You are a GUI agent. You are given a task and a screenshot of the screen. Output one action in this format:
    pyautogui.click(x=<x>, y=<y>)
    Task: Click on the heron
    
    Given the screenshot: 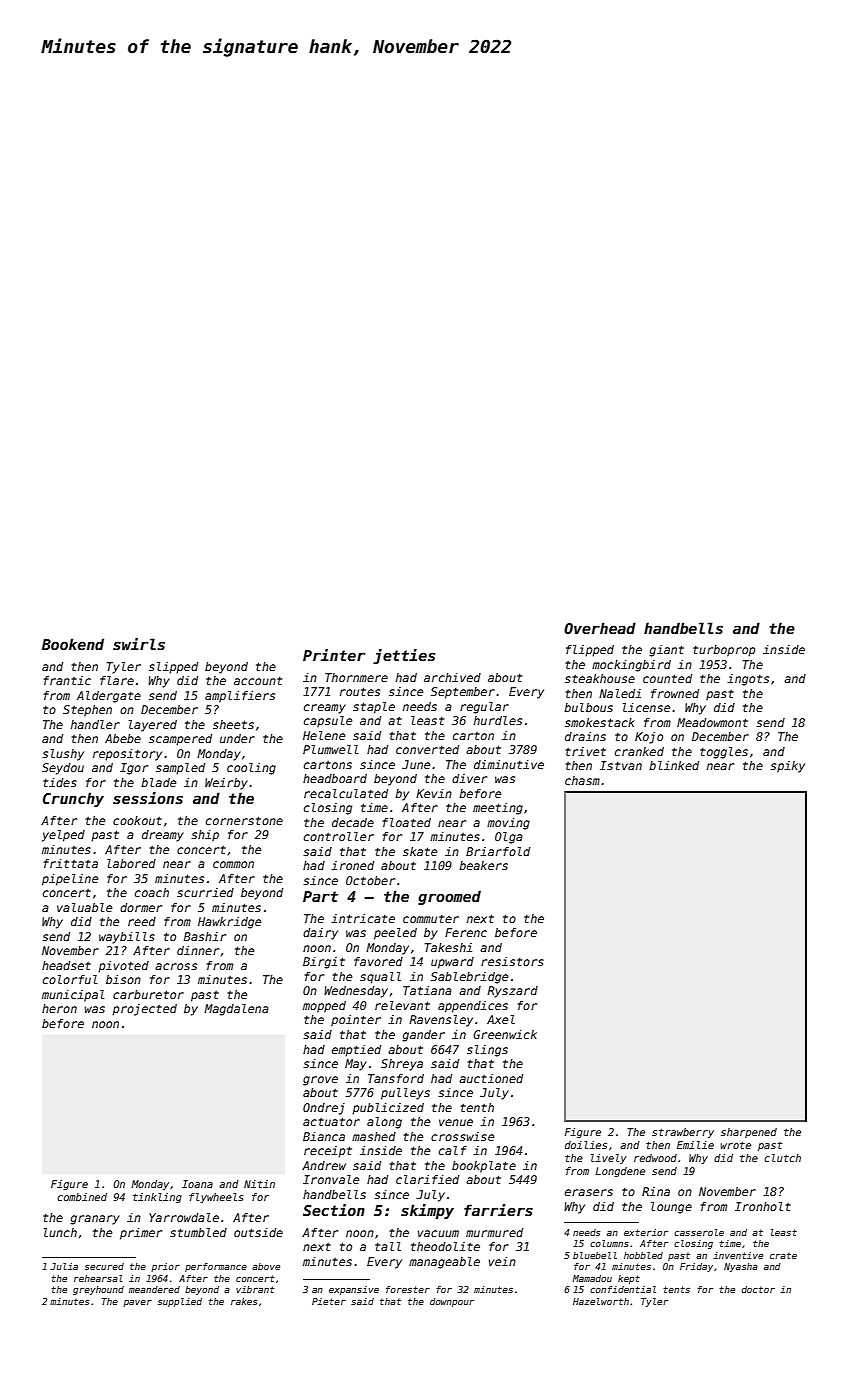 What is the action you would take?
    pyautogui.click(x=59, y=1008)
